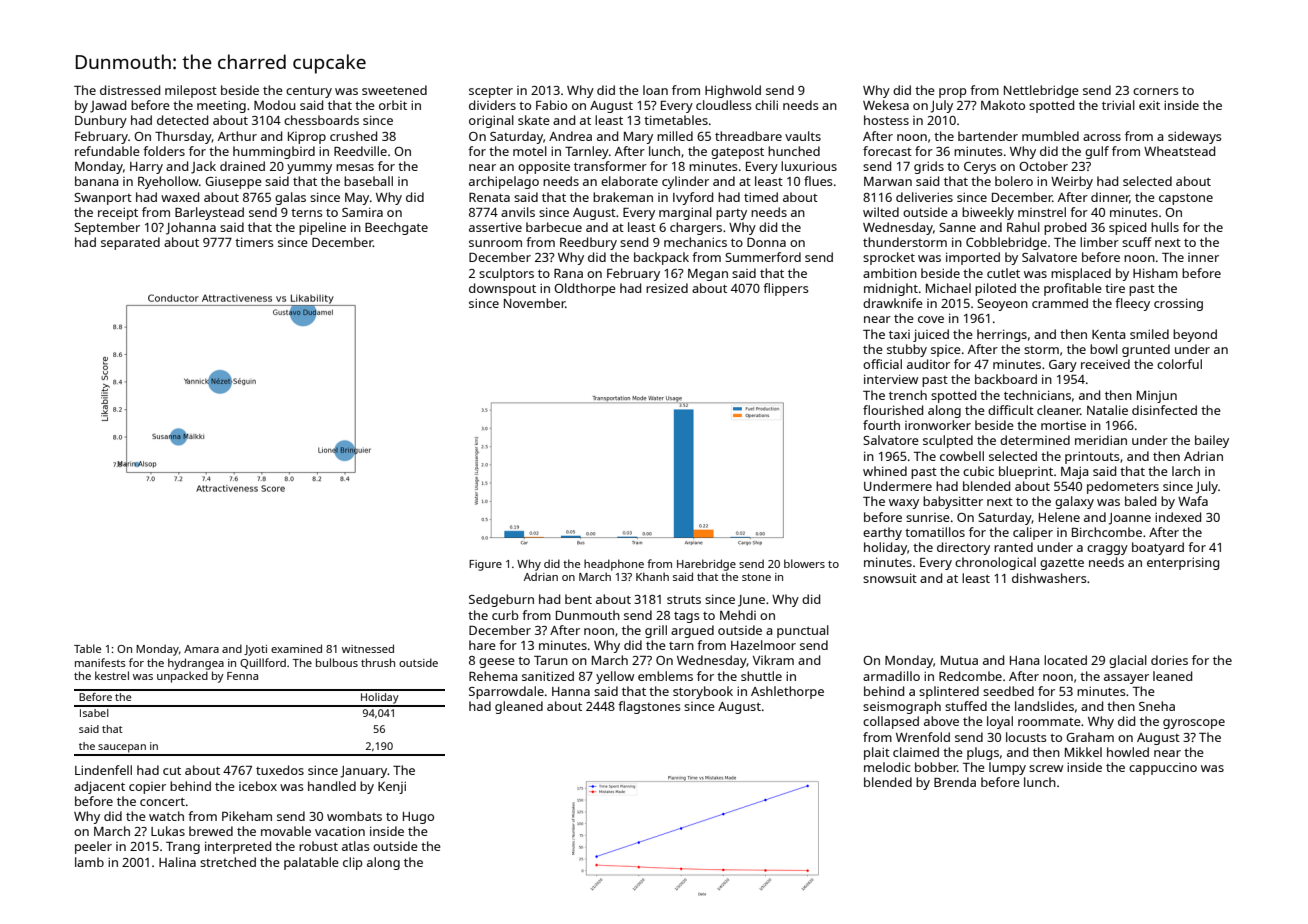 The height and width of the page is (924, 1308). Describe the element at coordinates (112, 675) in the page. I see `kestrel` at that location.
